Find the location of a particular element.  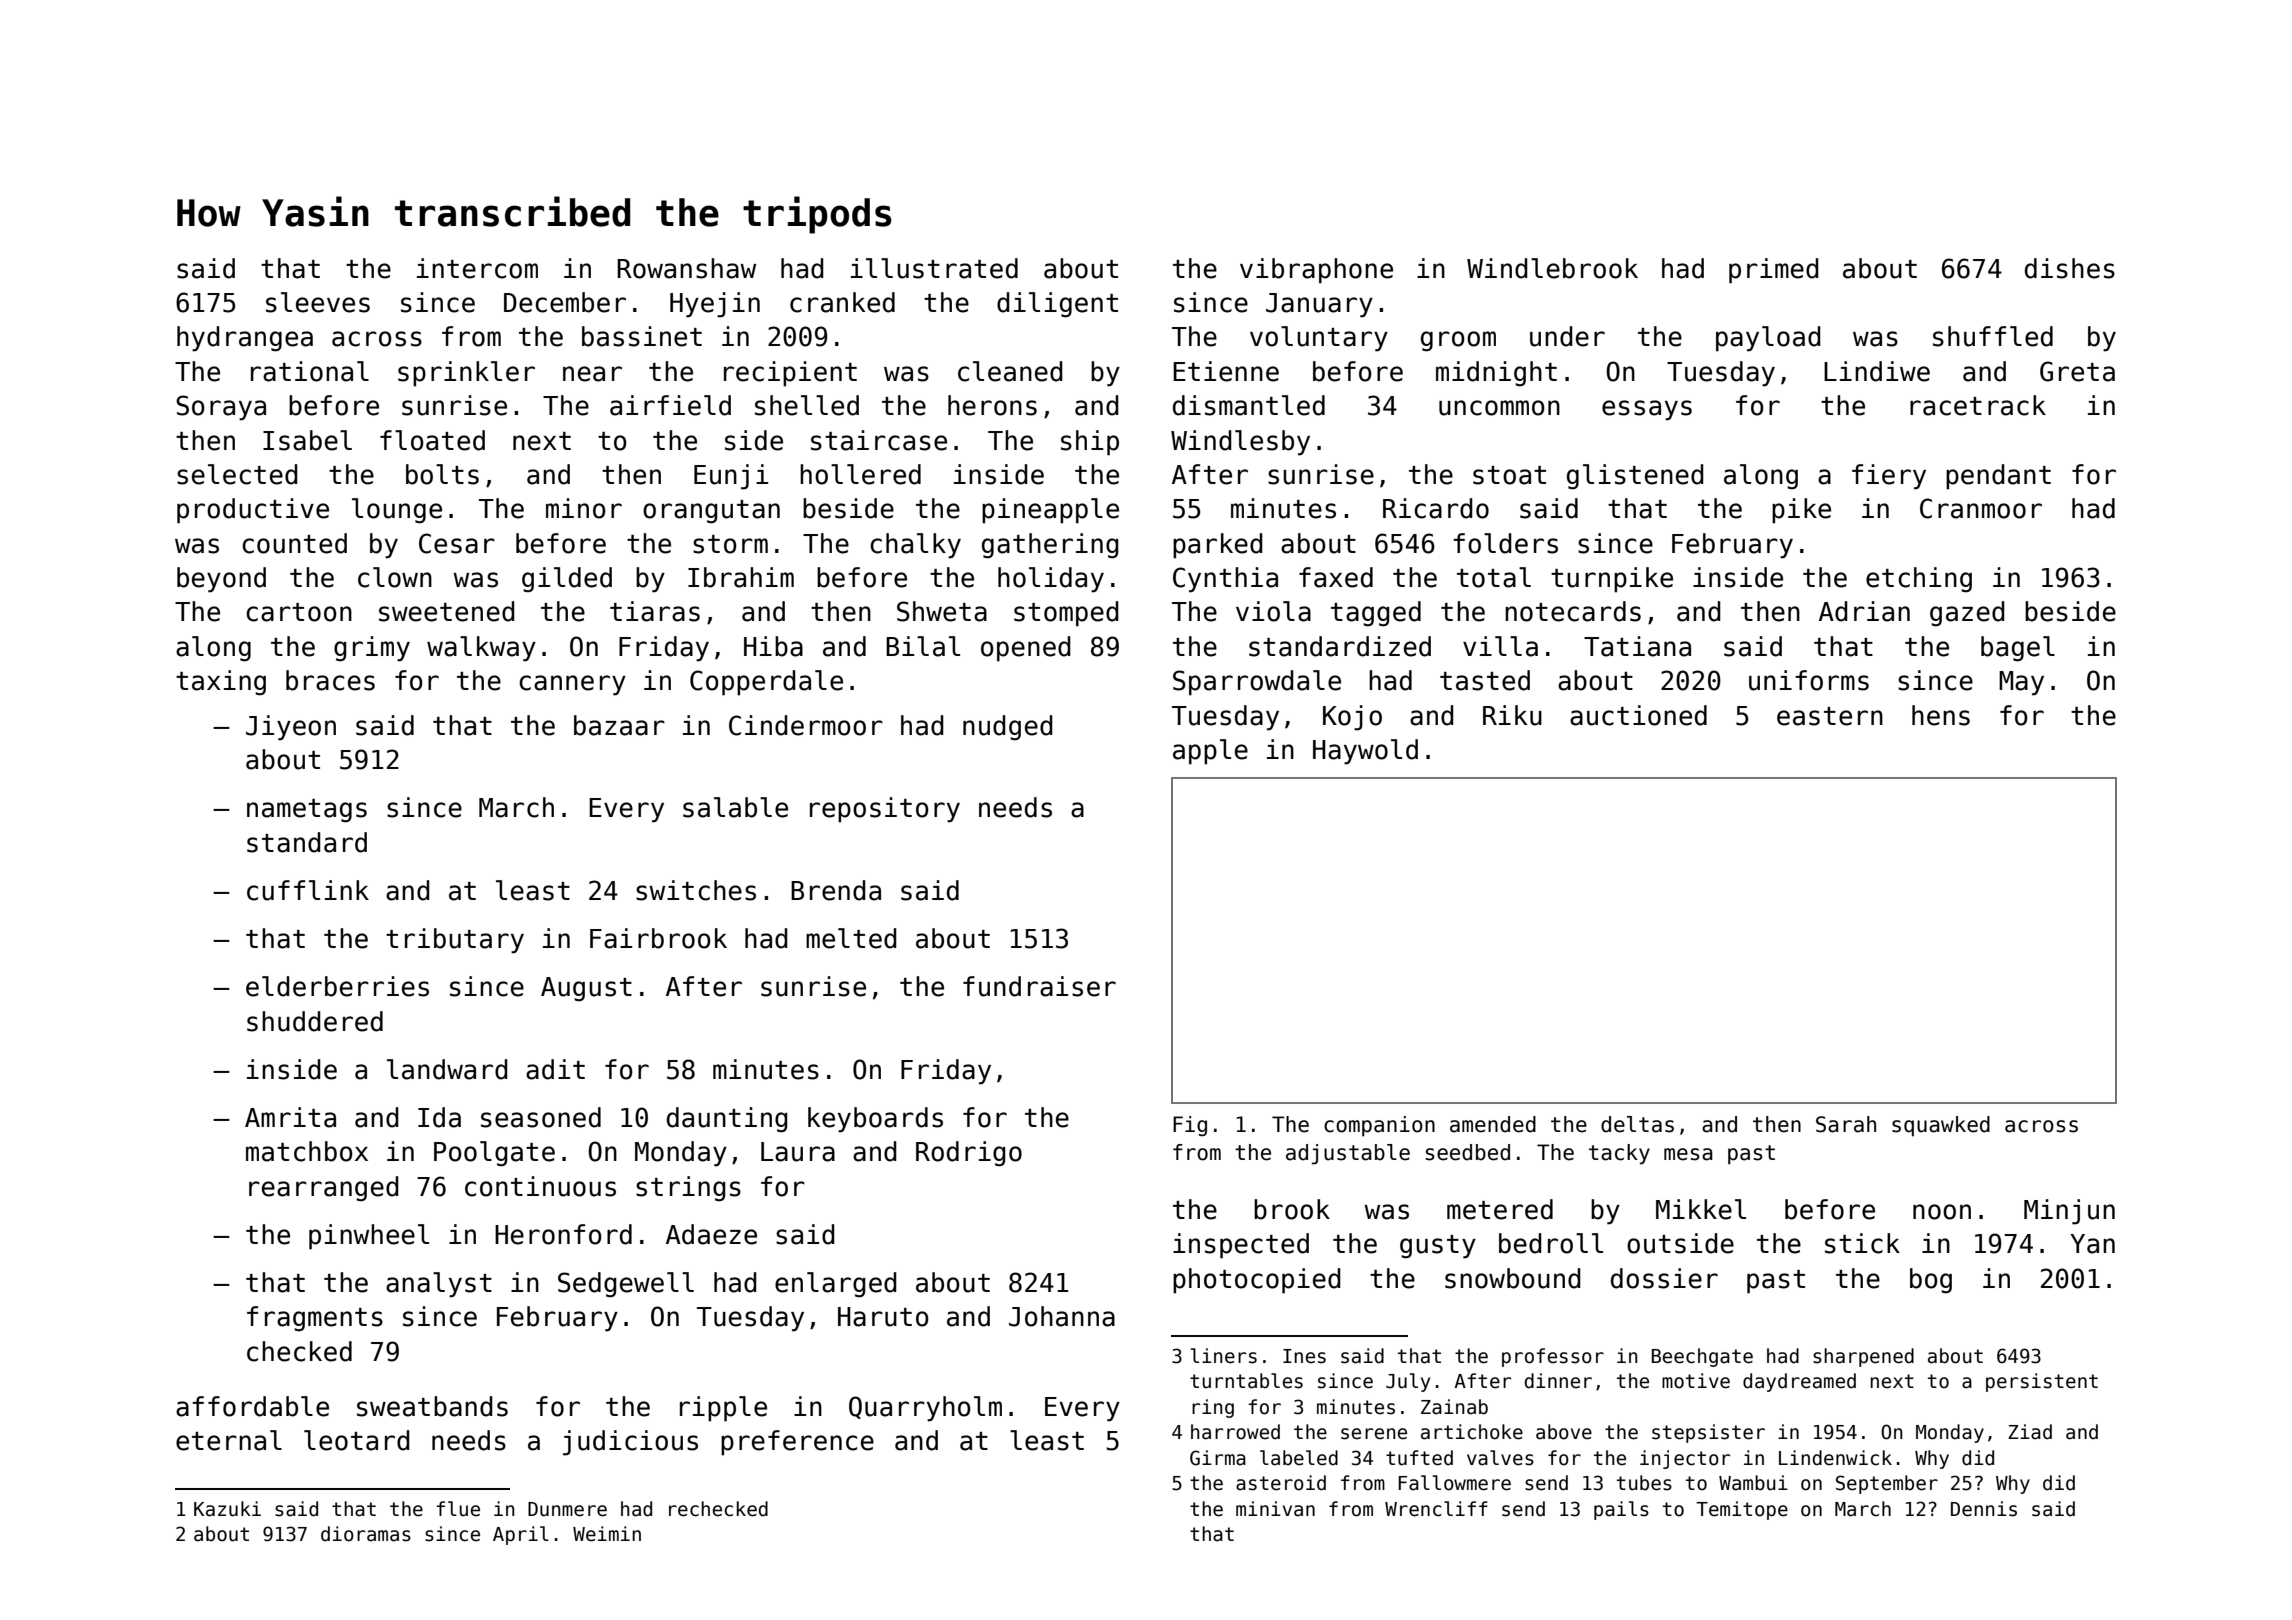

noon is located at coordinates (1942, 1212).
